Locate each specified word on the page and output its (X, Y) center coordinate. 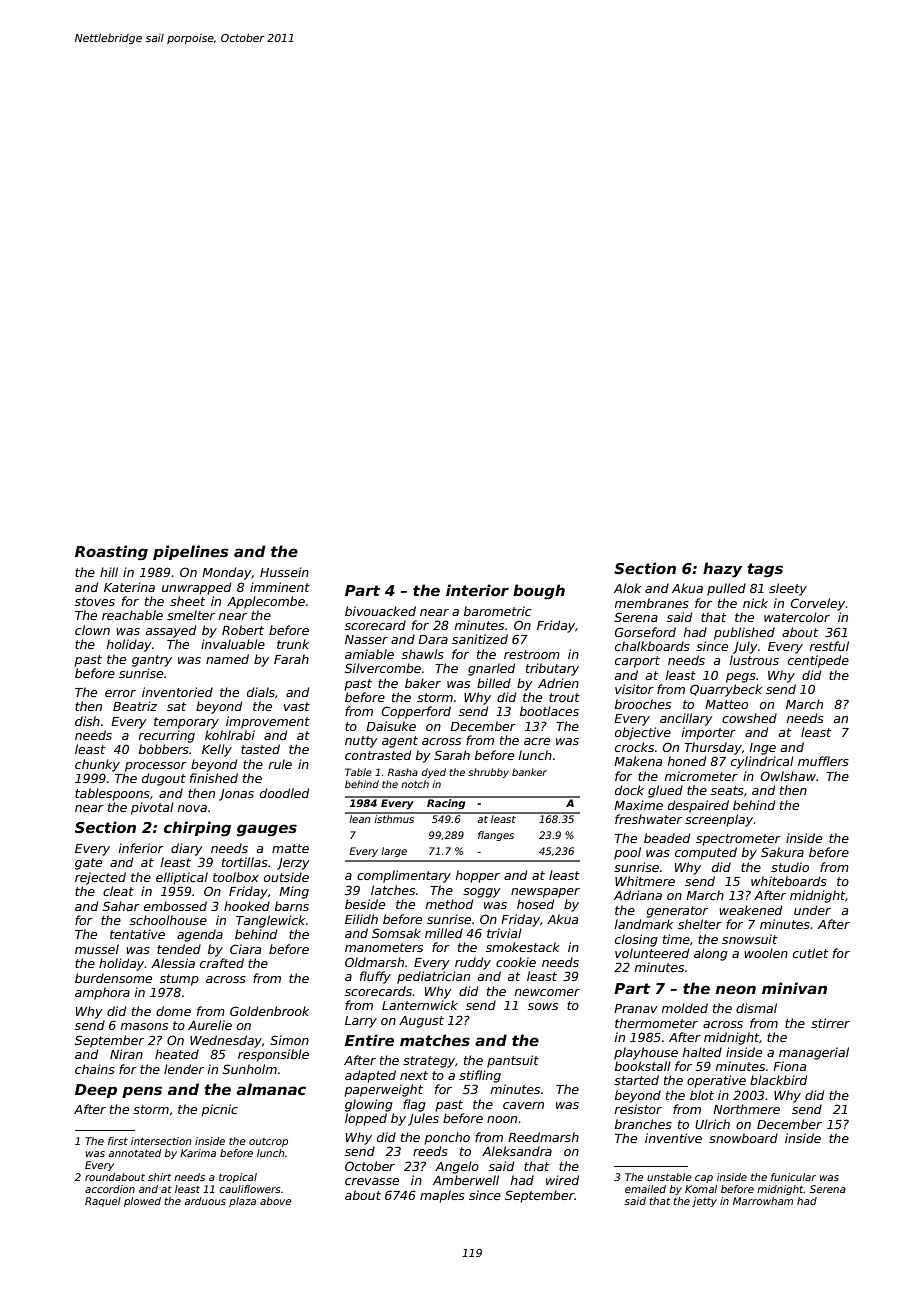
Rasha (403, 772)
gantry (152, 661)
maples (442, 1196)
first (118, 1141)
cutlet (810, 953)
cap (704, 1179)
